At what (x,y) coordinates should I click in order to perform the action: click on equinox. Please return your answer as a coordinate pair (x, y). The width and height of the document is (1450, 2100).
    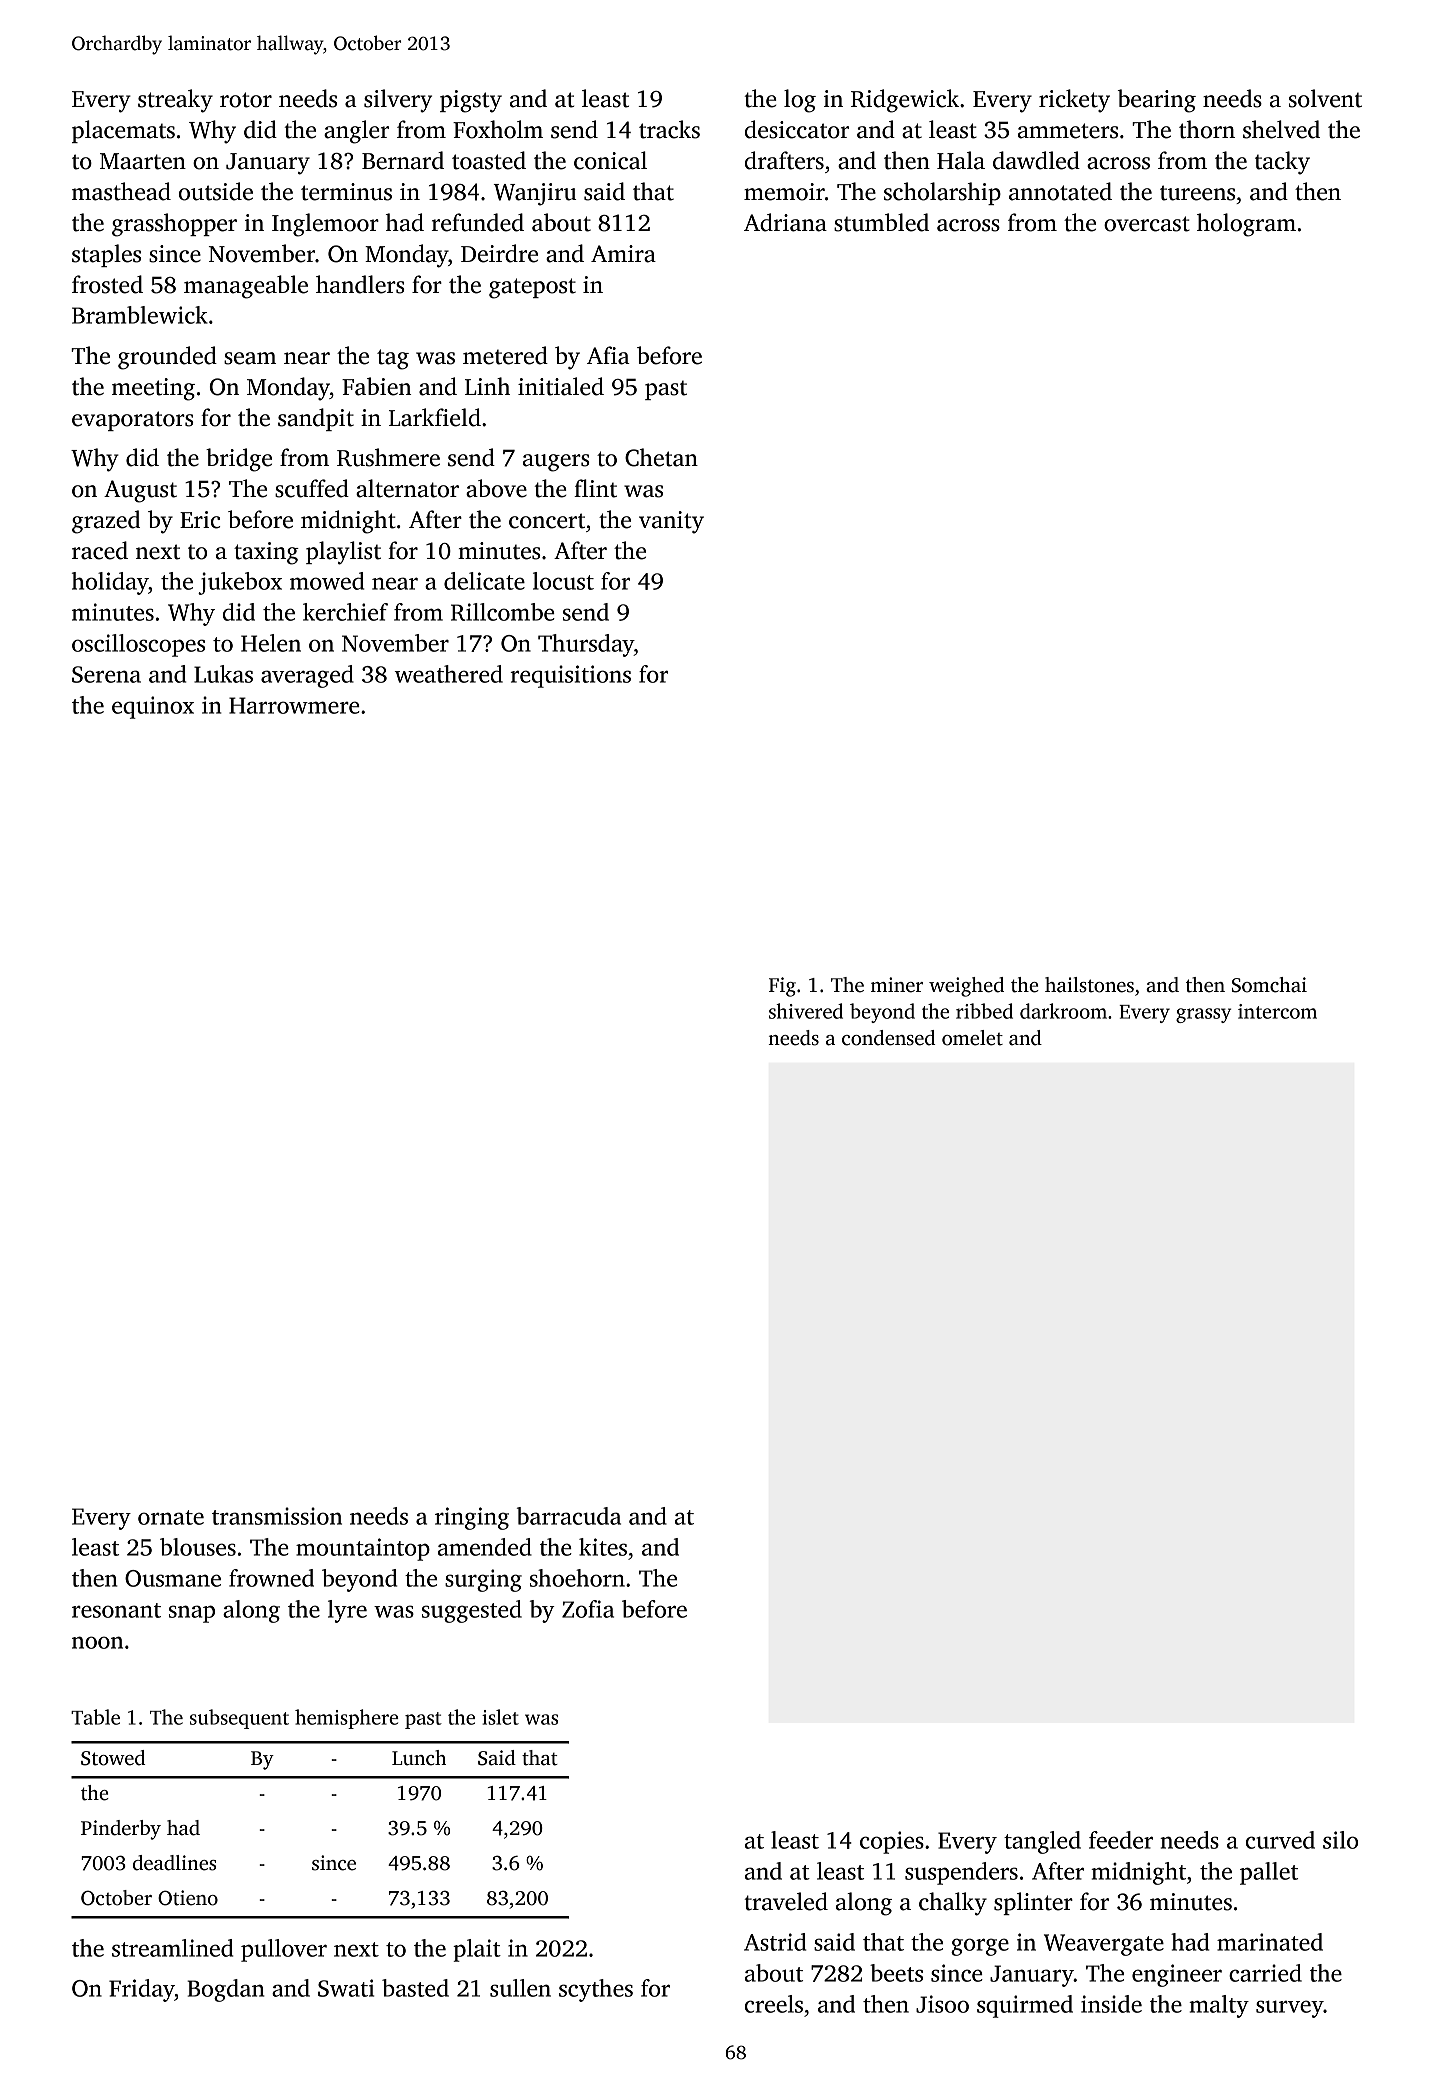
    Looking at the image, I should click on (153, 707).
